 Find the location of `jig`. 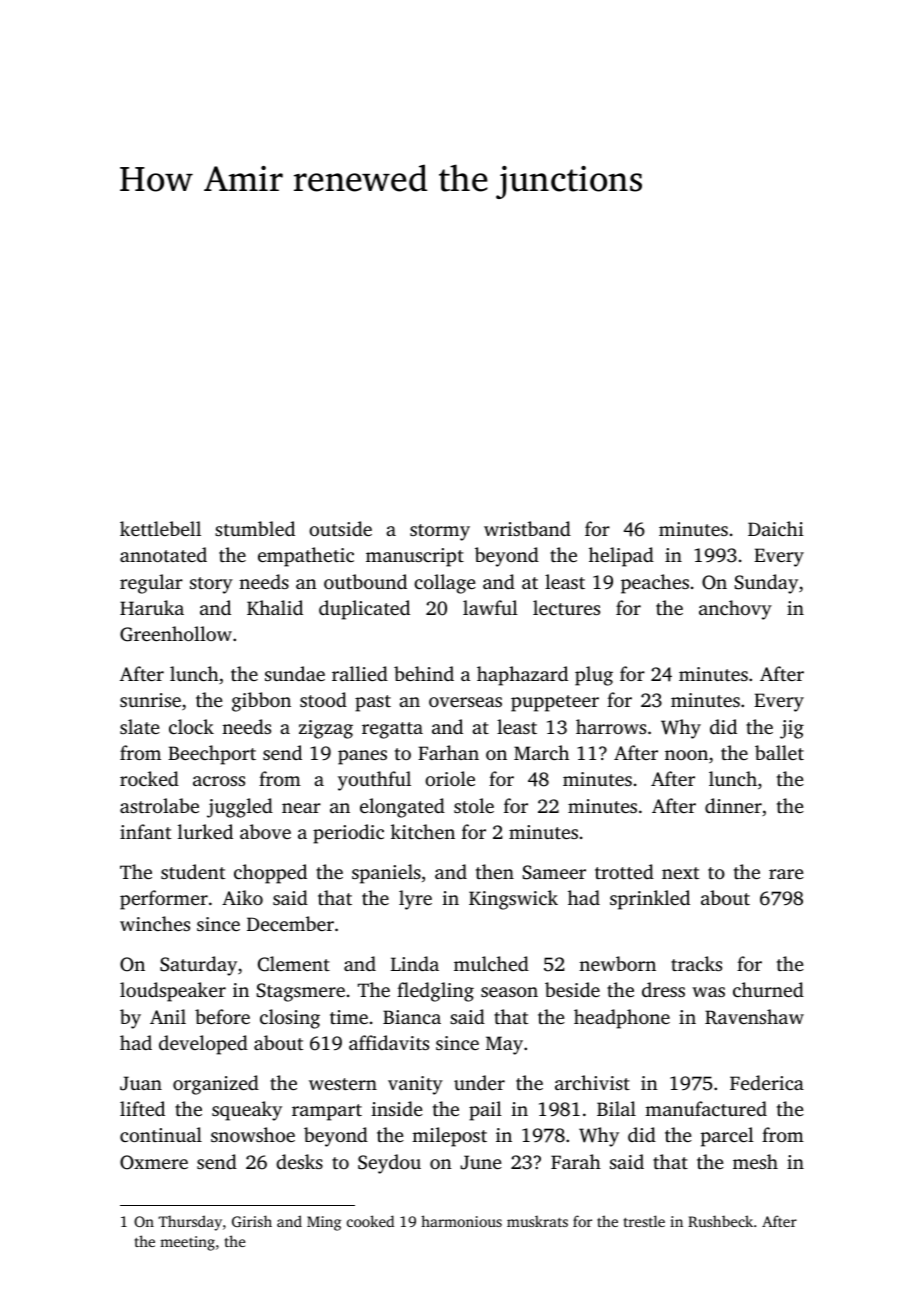

jig is located at coordinates (792, 729).
